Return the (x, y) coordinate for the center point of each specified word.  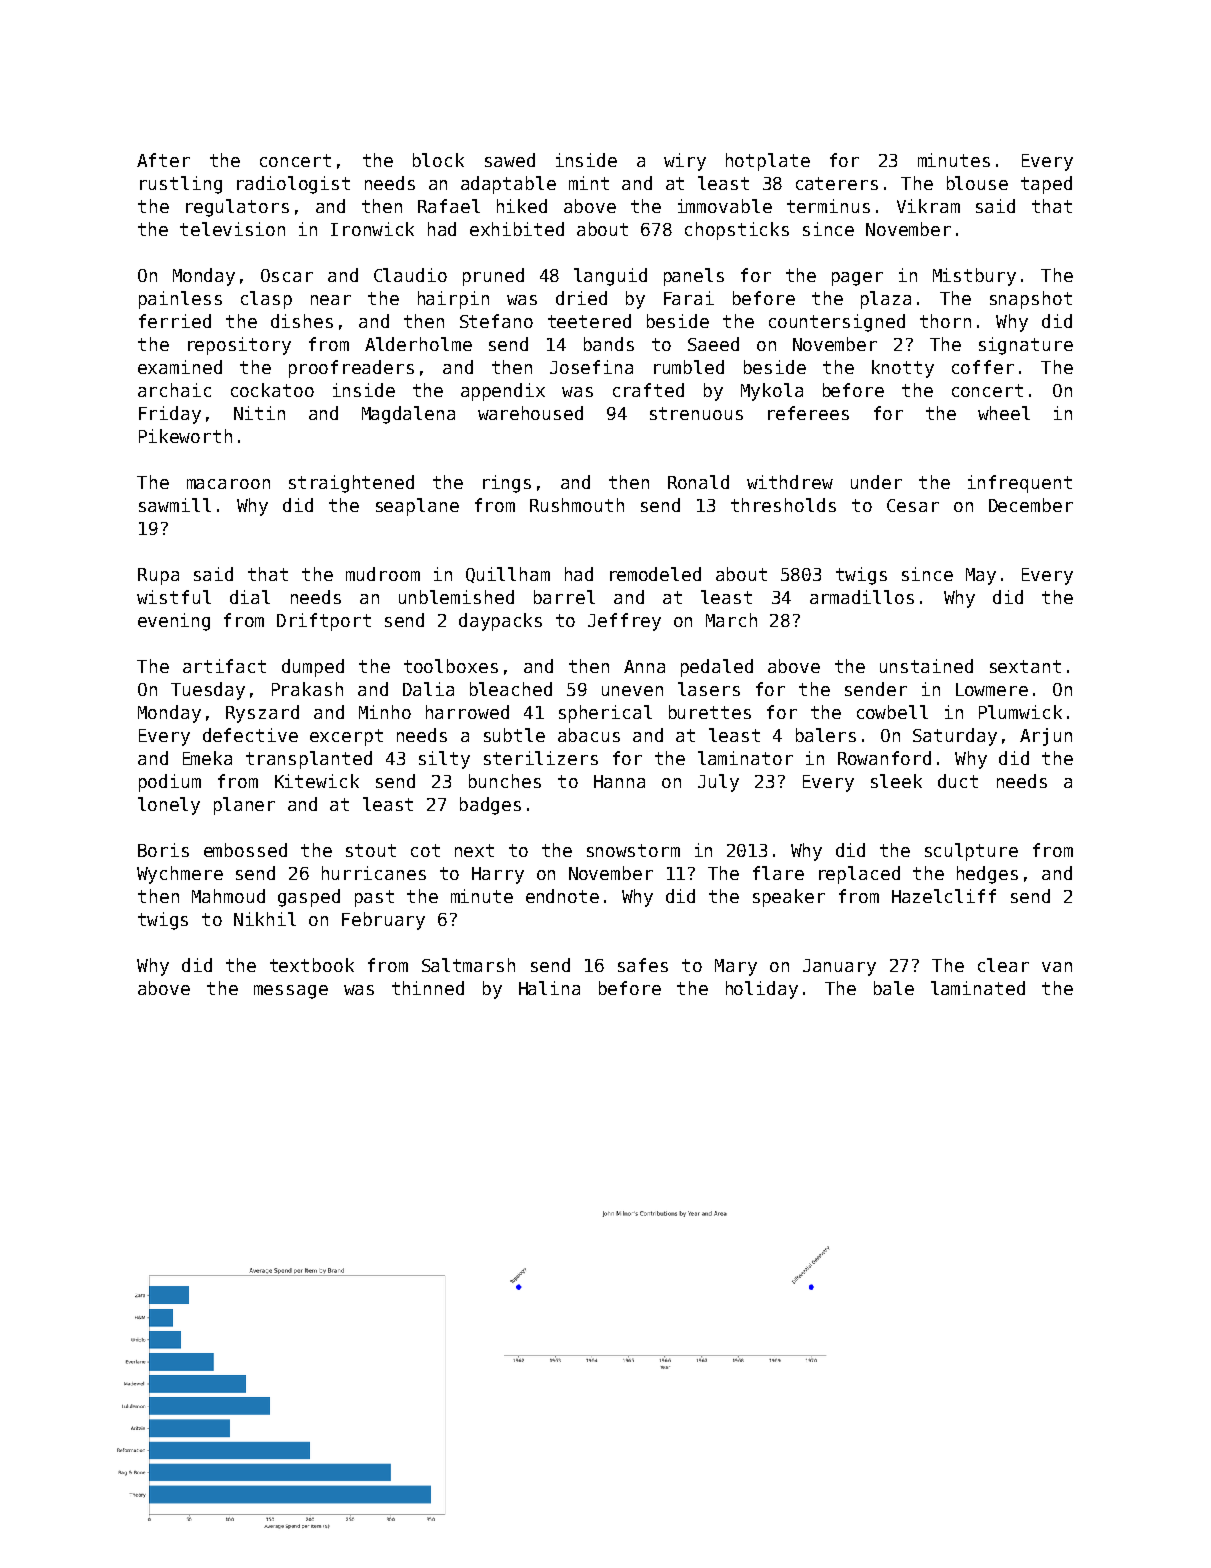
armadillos (862, 597)
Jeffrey (624, 622)
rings (507, 484)
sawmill (175, 505)
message (291, 992)
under (876, 482)
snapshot (1031, 300)
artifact (224, 666)
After (163, 160)
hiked (522, 206)
